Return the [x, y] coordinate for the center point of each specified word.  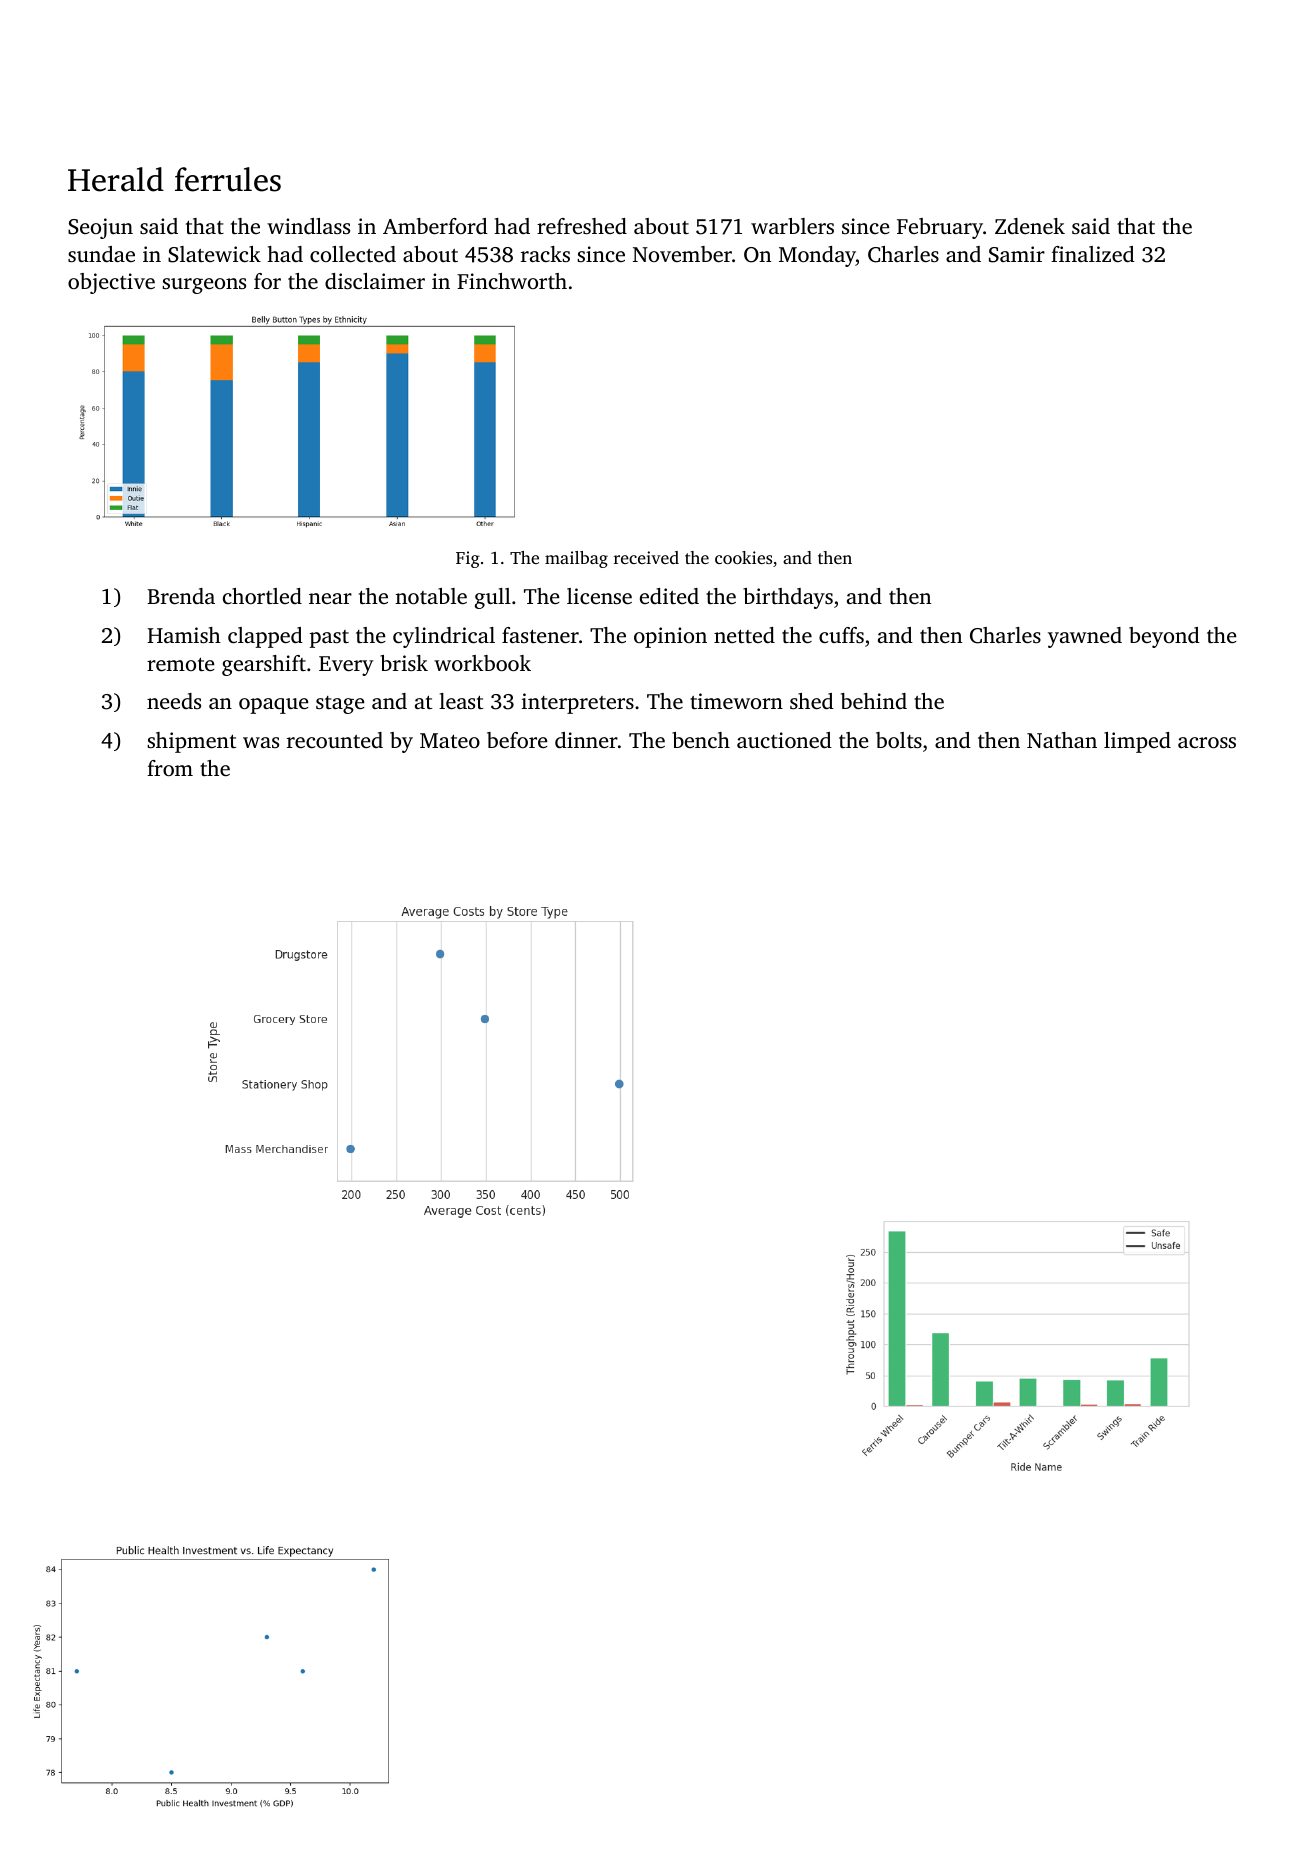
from [170, 768]
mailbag [576, 559]
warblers [792, 226]
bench [701, 740]
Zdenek [1030, 226]
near [330, 598]
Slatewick [214, 254]
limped [1137, 742]
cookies [743, 557]
